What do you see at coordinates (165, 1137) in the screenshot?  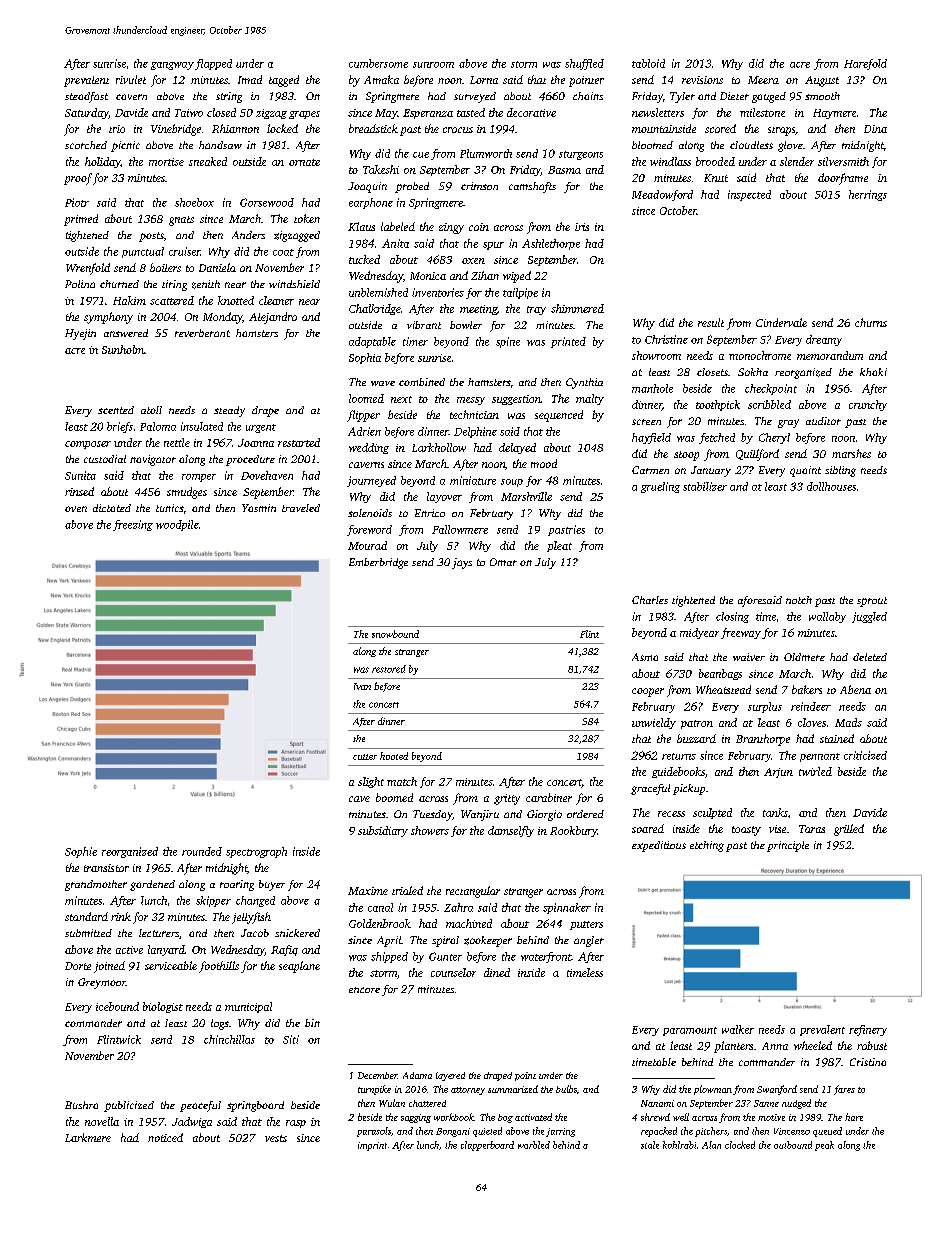 I see `noticed` at bounding box center [165, 1137].
